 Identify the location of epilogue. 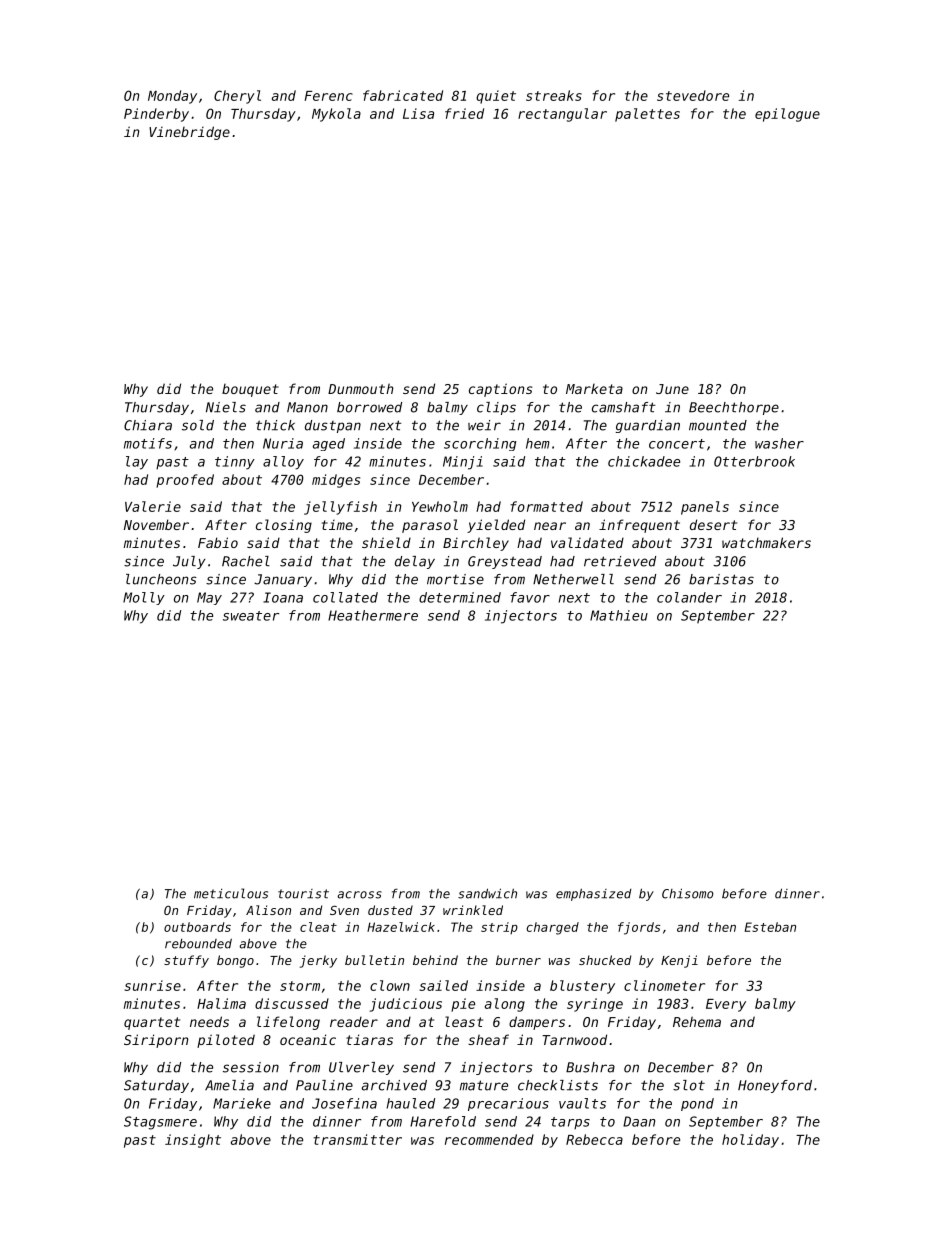
(787, 115).
